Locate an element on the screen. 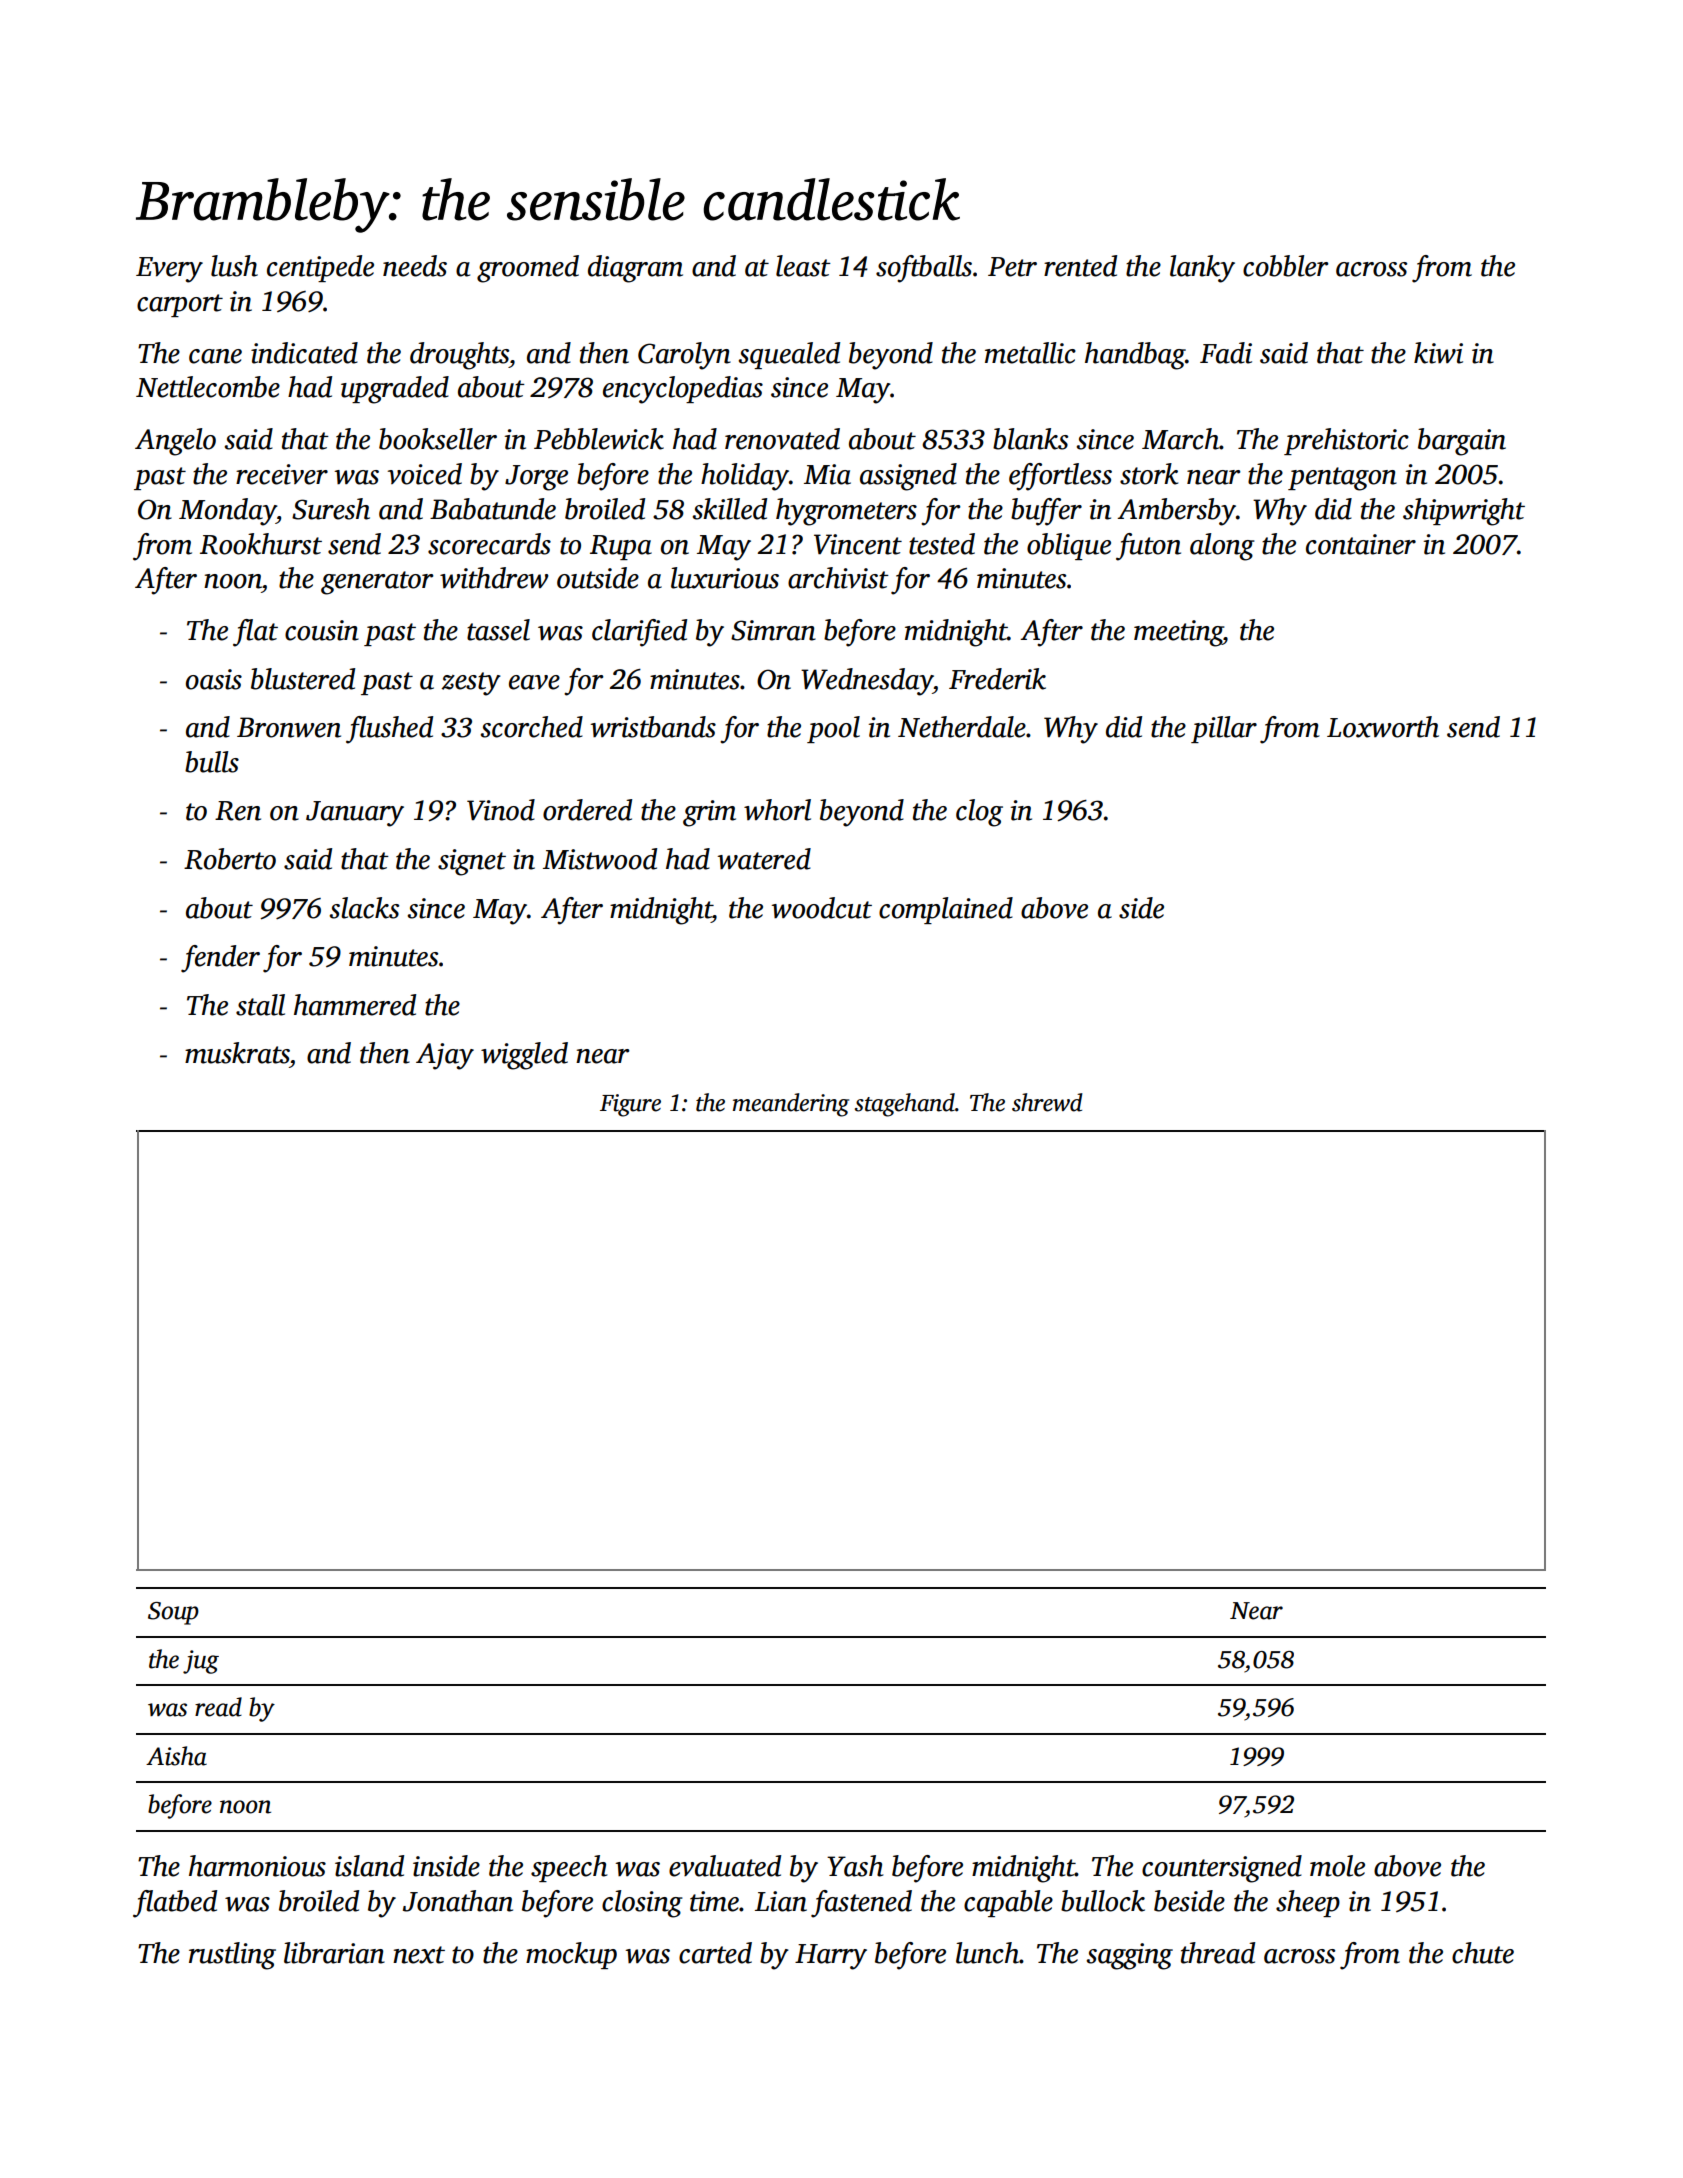 The height and width of the screenshot is (2178, 1683). softballs is located at coordinates (924, 269).
